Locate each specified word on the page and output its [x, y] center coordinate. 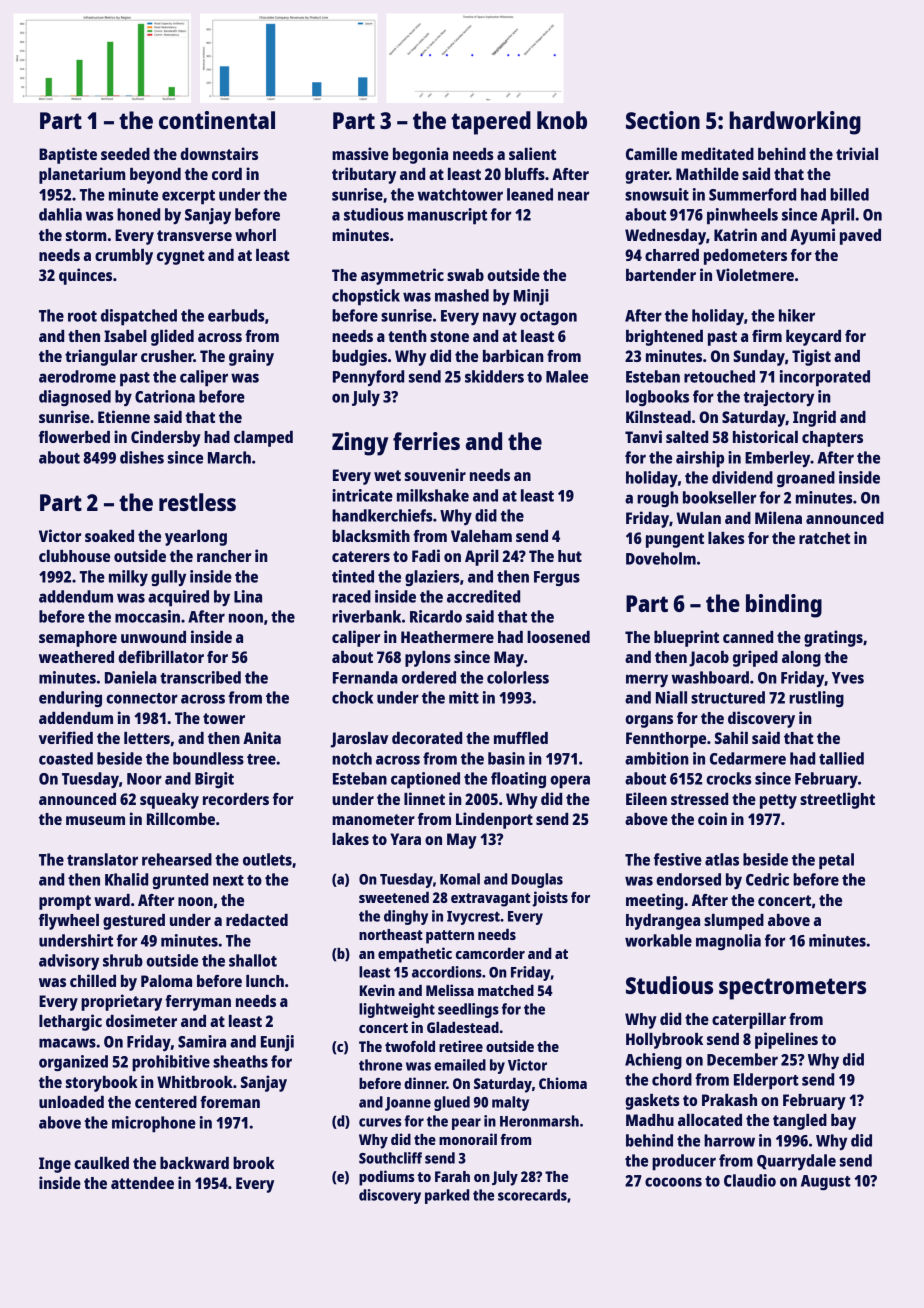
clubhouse [74, 556]
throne [380, 1065]
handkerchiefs [382, 515]
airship [700, 459]
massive [360, 153]
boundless [208, 758]
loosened [558, 637]
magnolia [728, 942]
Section [663, 120]
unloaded [71, 1102]
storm [86, 235]
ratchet [824, 538]
